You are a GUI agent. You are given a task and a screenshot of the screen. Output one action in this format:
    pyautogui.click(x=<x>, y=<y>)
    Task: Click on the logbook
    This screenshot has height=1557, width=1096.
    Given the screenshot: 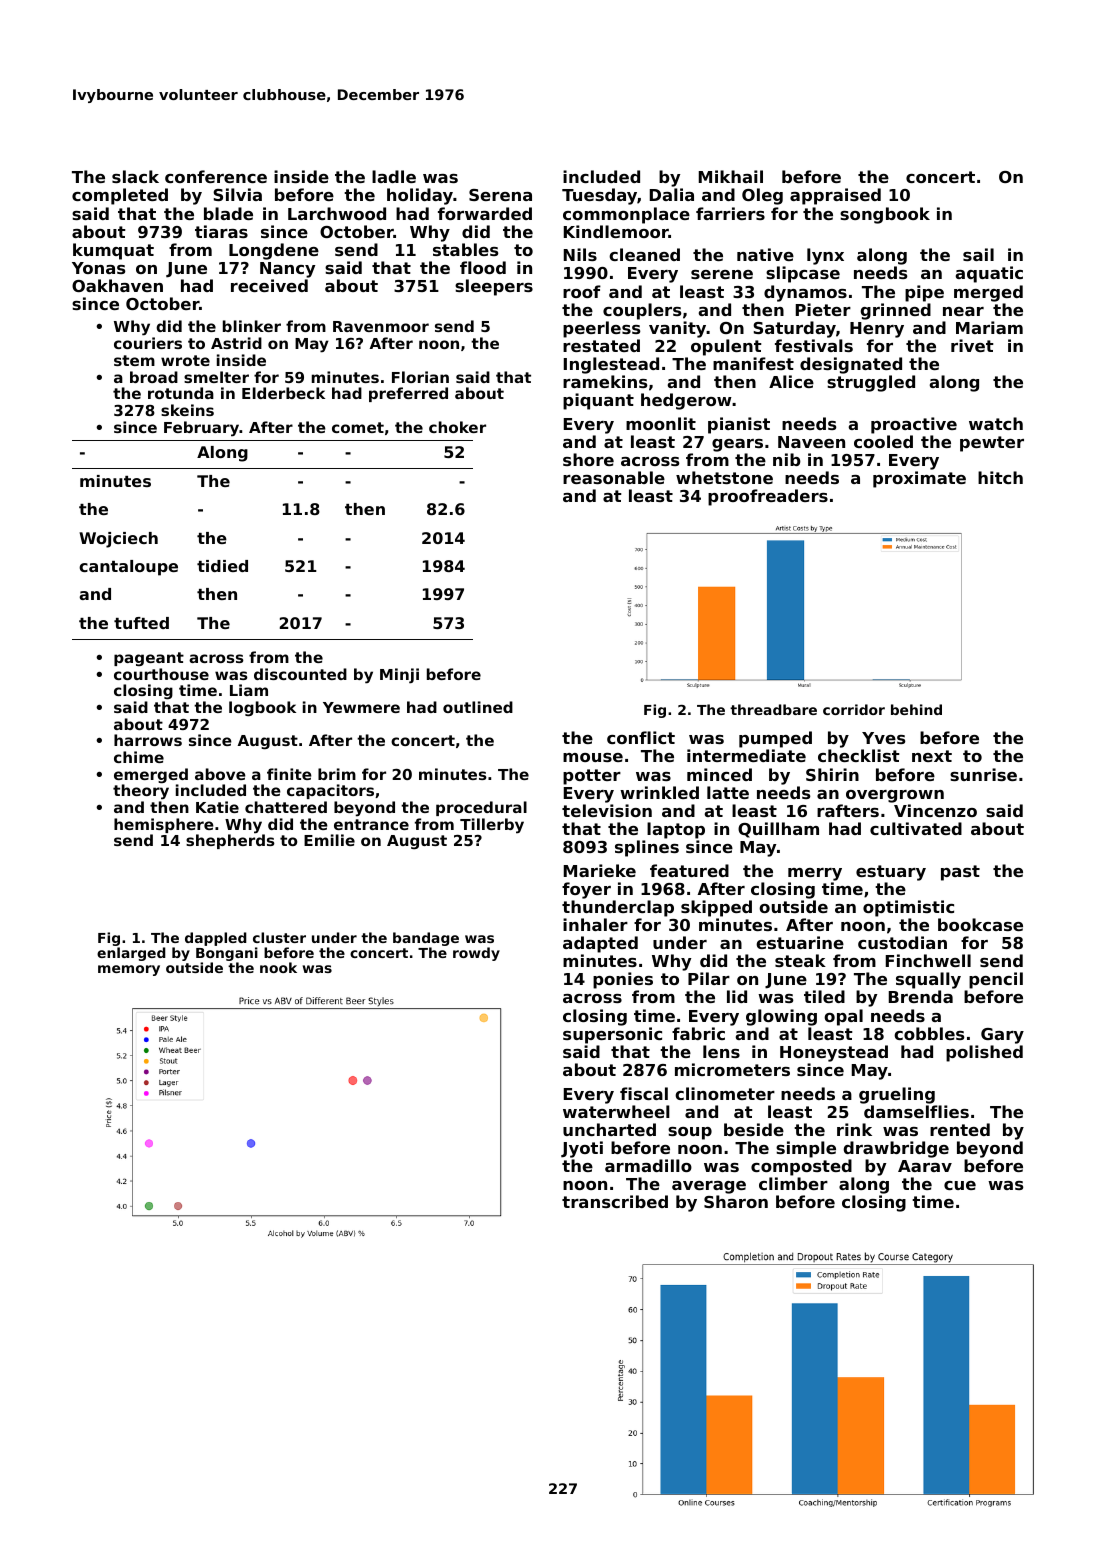 What is the action you would take?
    pyautogui.click(x=262, y=709)
